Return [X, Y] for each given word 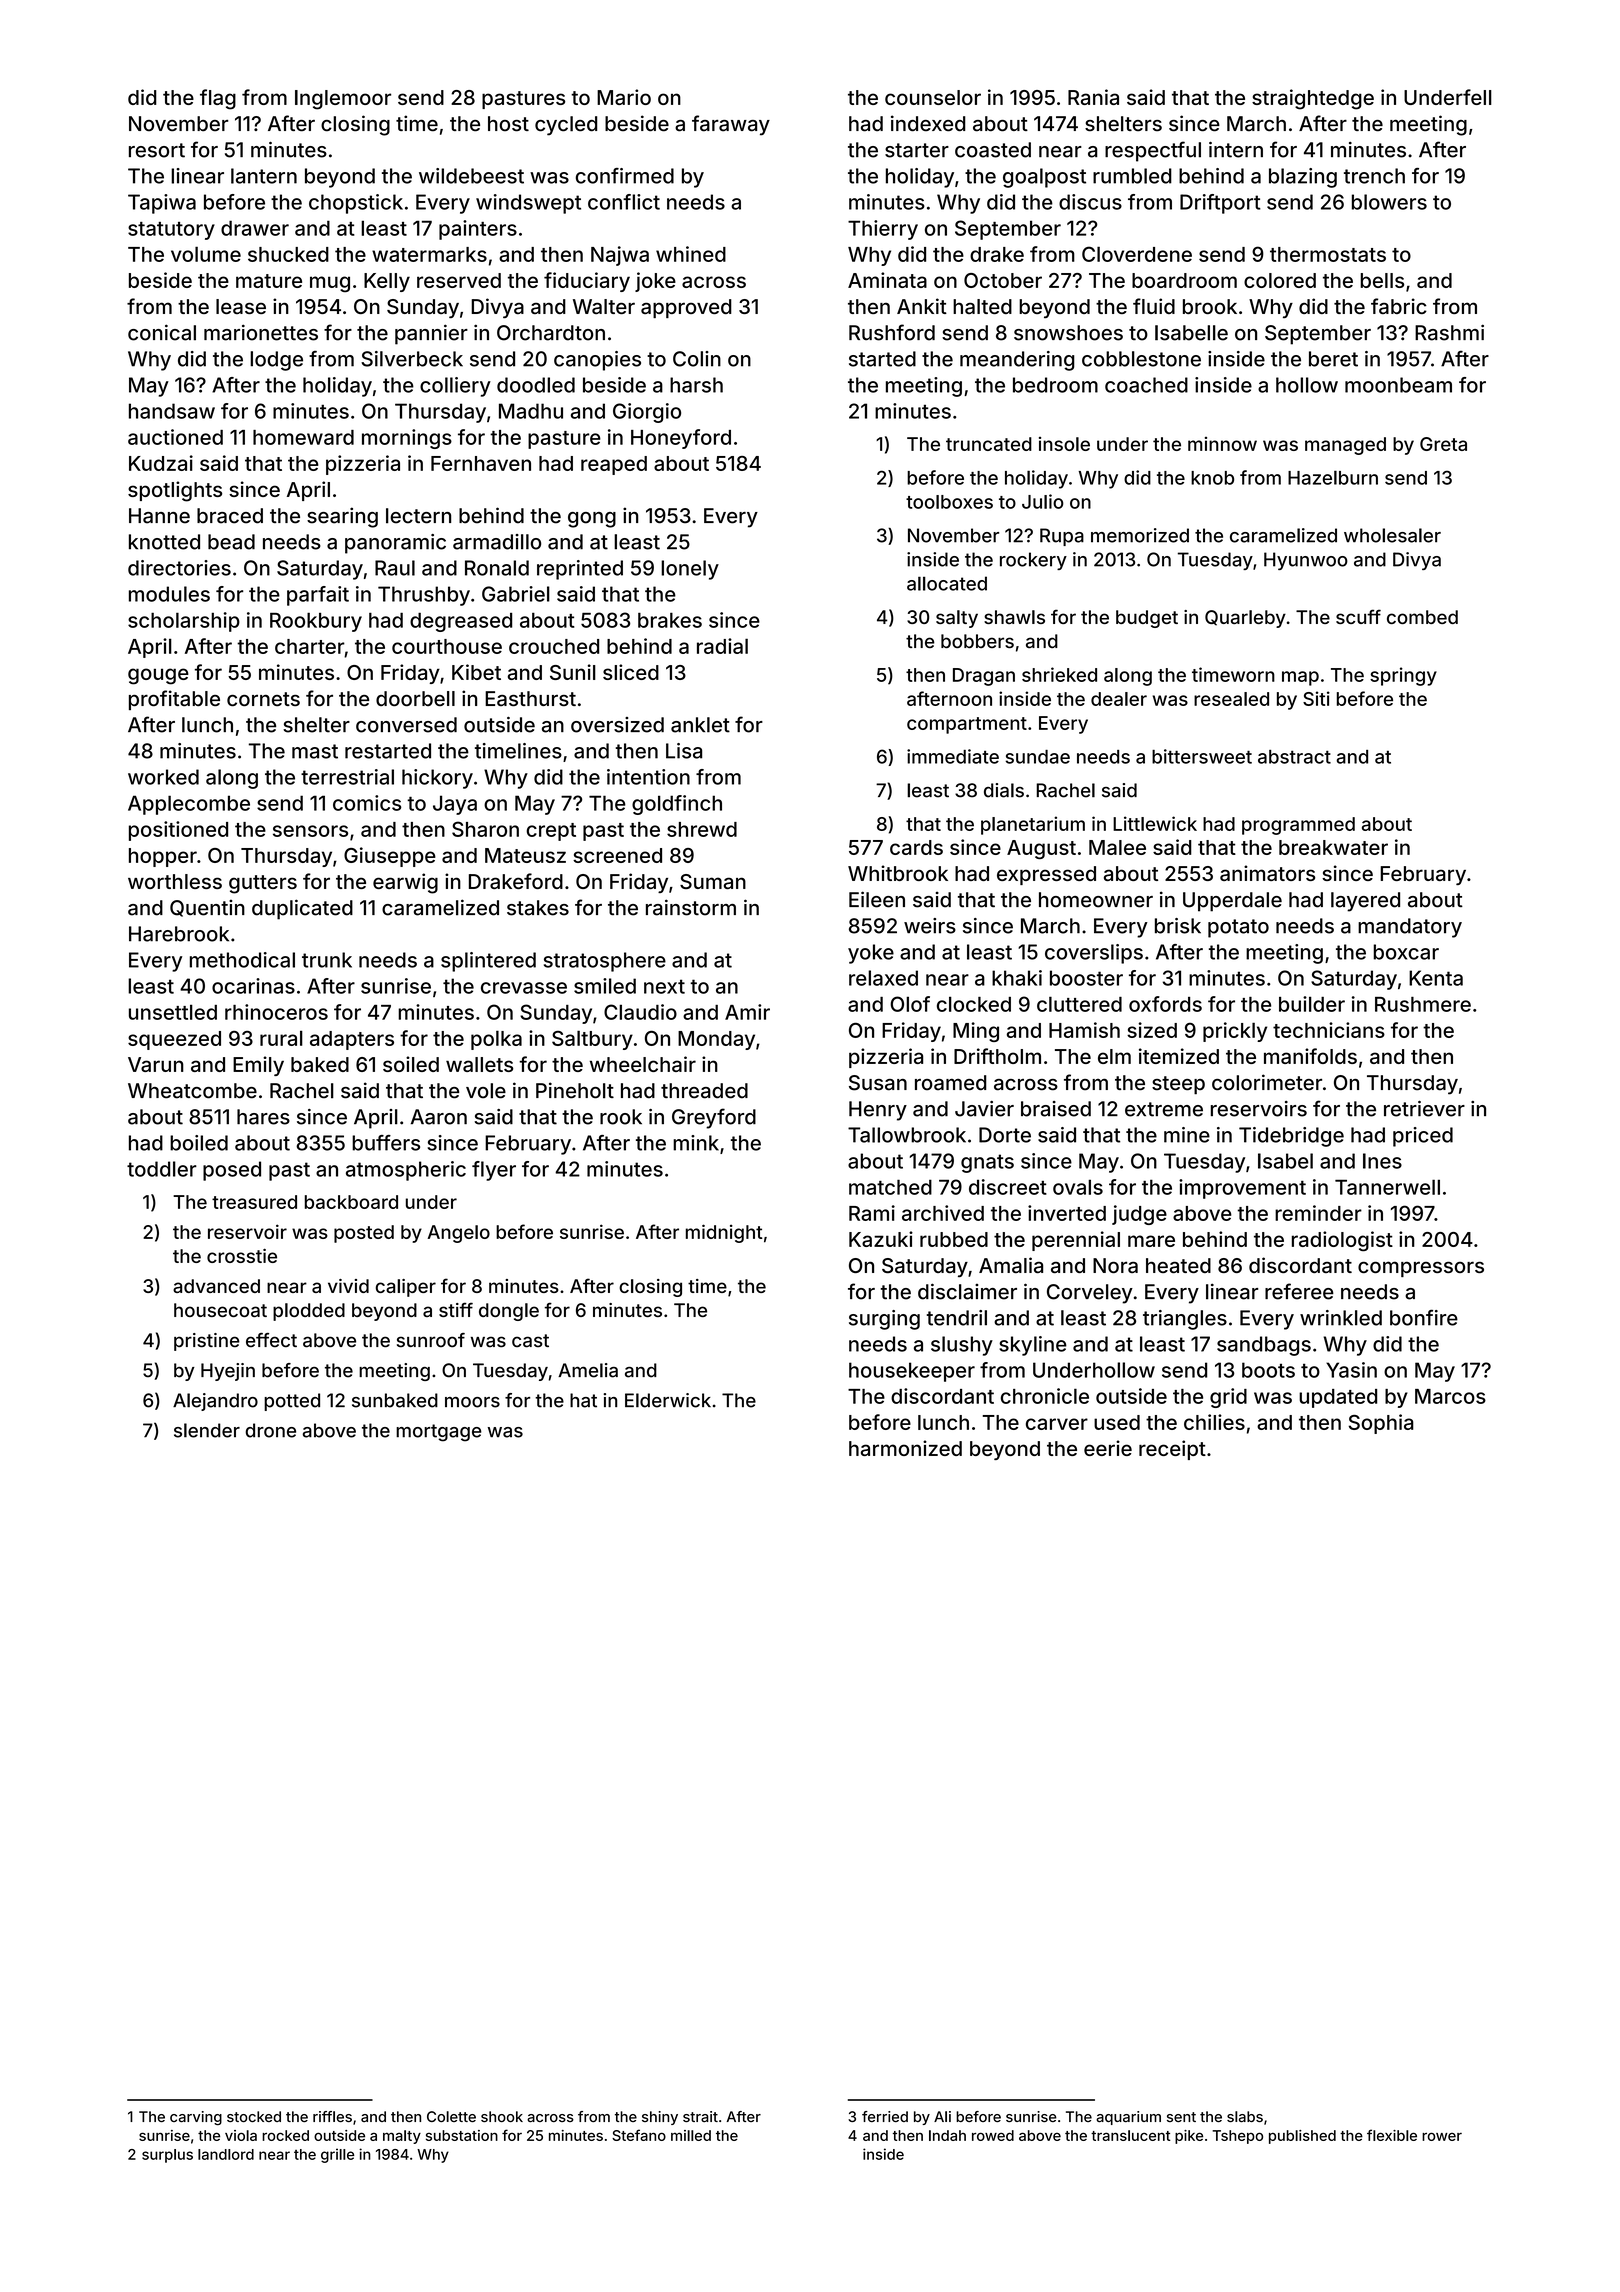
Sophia [1381, 1424]
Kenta [1436, 978]
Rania [1093, 97]
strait [700, 2117]
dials [1004, 790]
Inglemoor [343, 100]
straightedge [1313, 99]
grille [337, 2155]
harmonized [905, 1448]
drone [271, 1430]
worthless [175, 881]
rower [1442, 2136]
